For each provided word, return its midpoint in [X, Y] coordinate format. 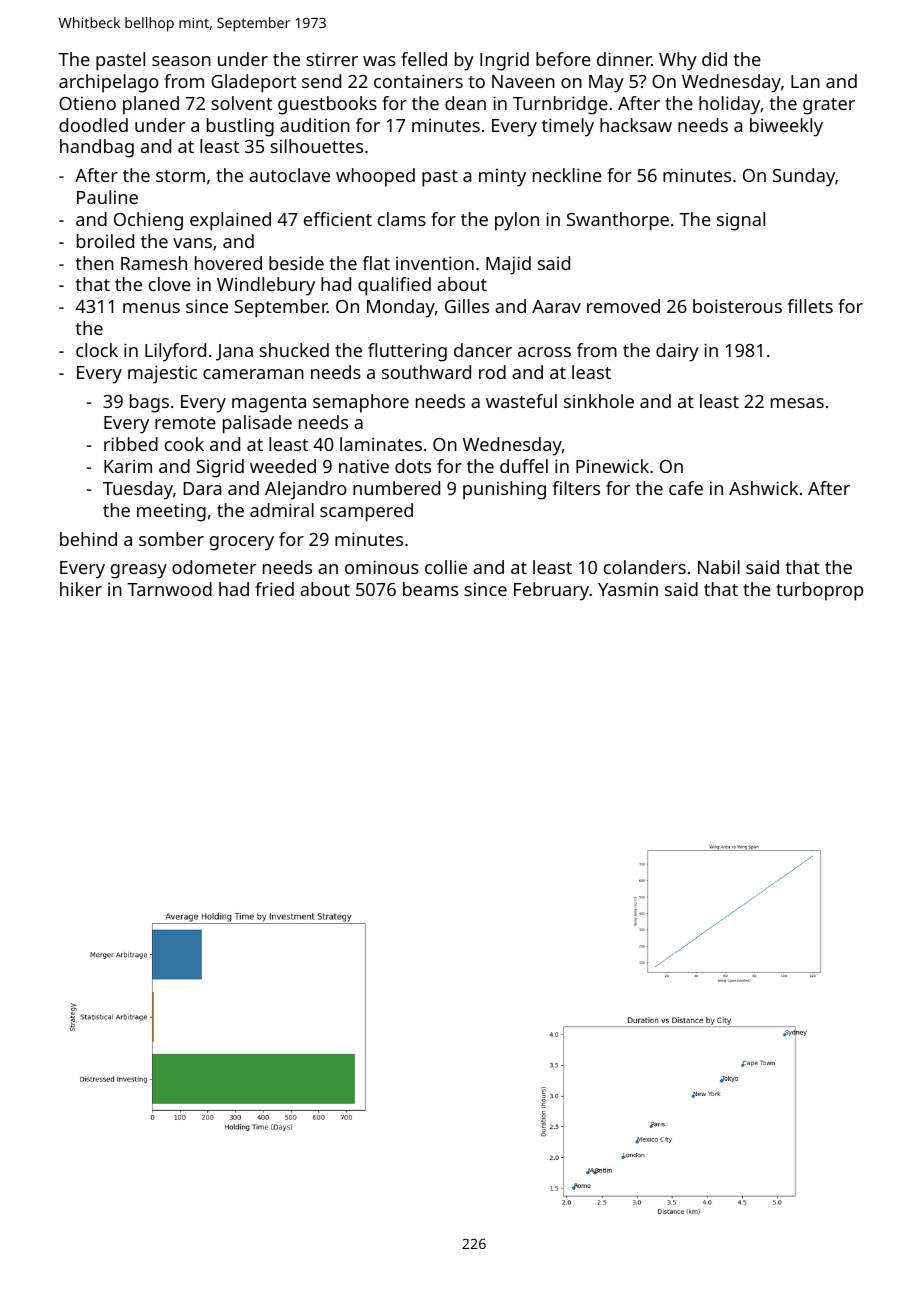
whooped [375, 177]
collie [446, 567]
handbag [97, 148]
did [714, 59]
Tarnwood [169, 589]
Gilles [467, 306]
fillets [810, 306]
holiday [730, 105]
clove [170, 284]
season [181, 61]
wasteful [521, 401]
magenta [269, 404]
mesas [797, 403]
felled [424, 59]
